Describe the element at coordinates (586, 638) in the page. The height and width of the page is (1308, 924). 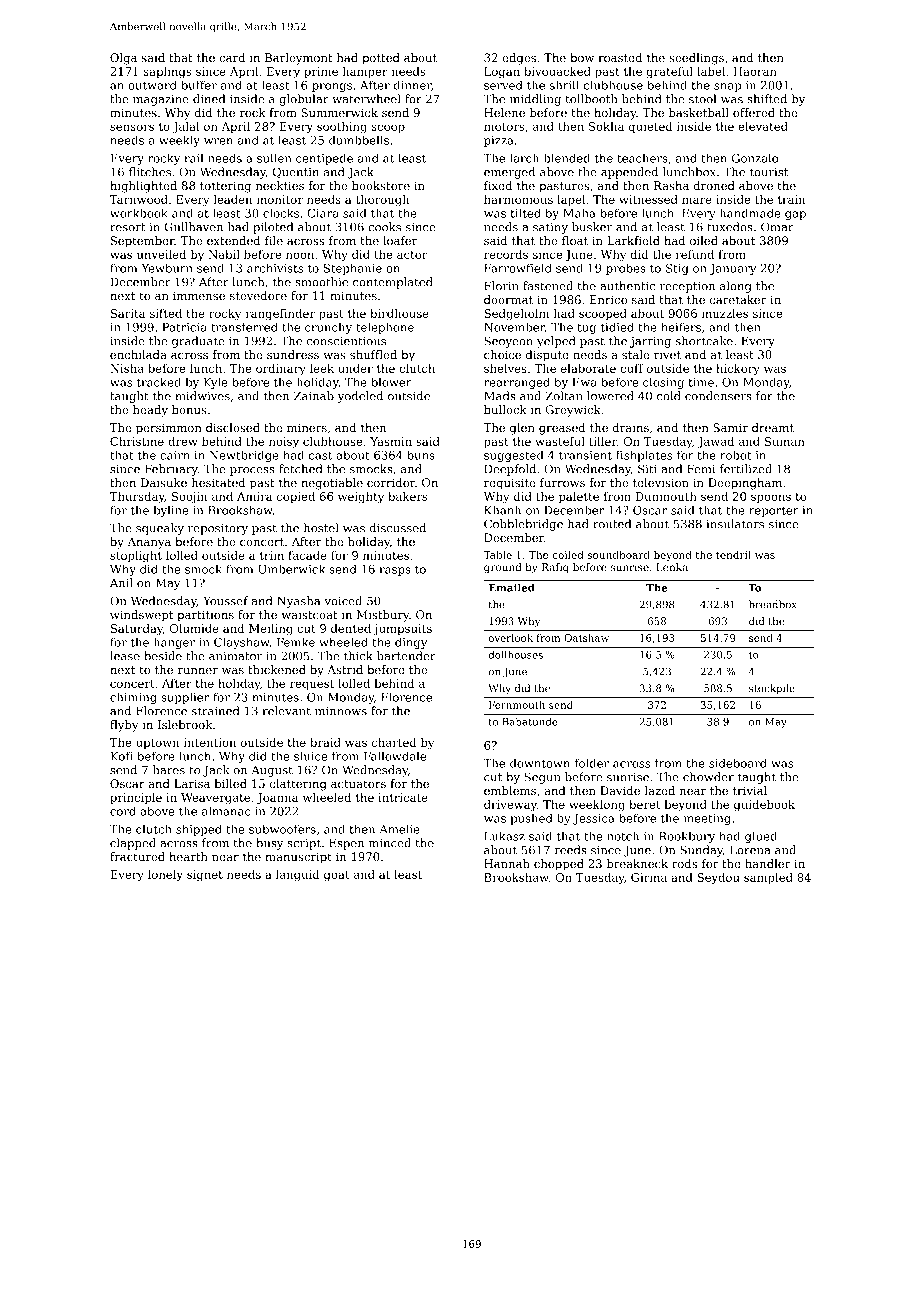
I see `Oatshaw` at that location.
